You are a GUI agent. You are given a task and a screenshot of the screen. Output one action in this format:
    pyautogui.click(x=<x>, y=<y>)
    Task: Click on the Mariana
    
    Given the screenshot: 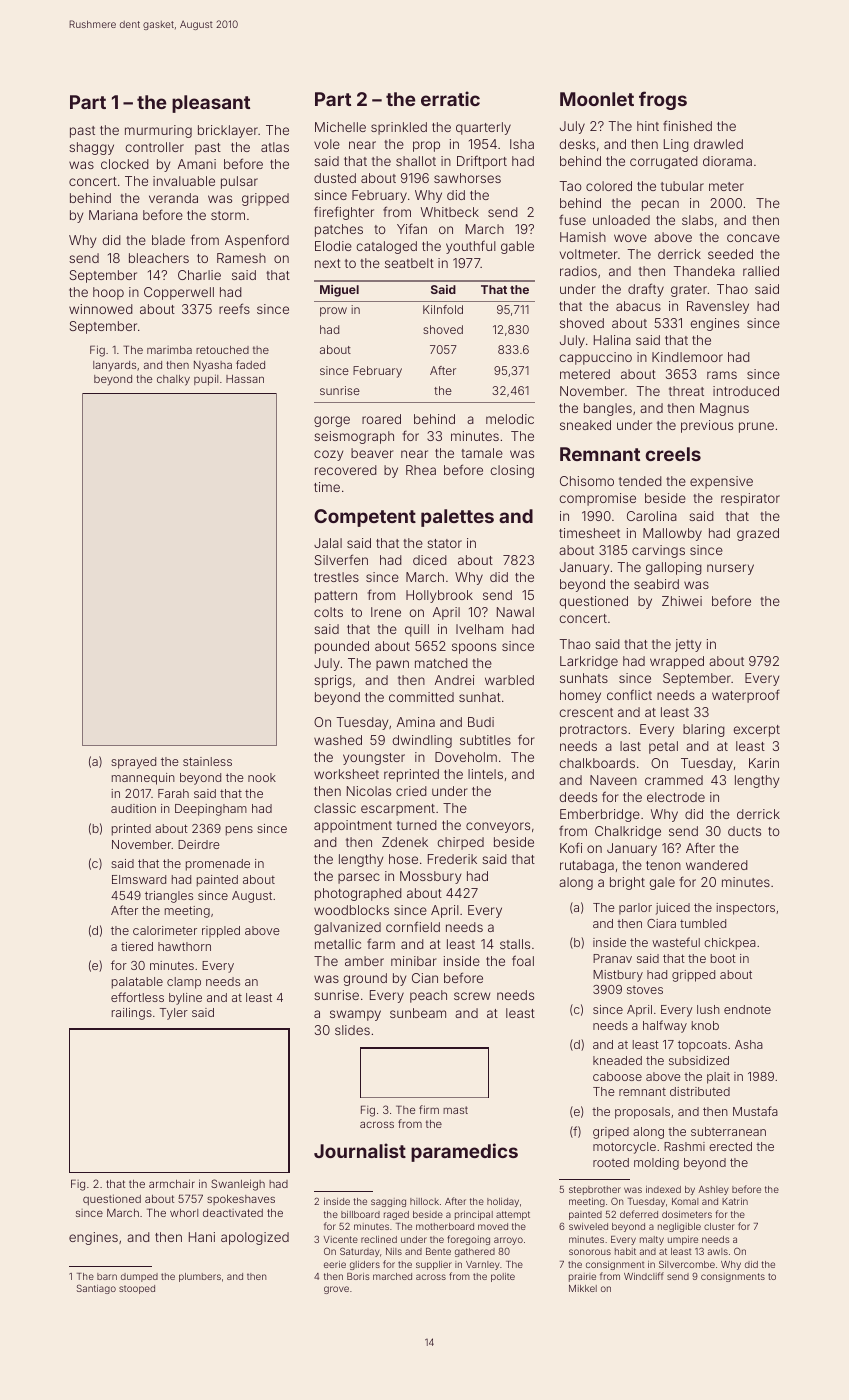 What is the action you would take?
    pyautogui.click(x=113, y=215)
